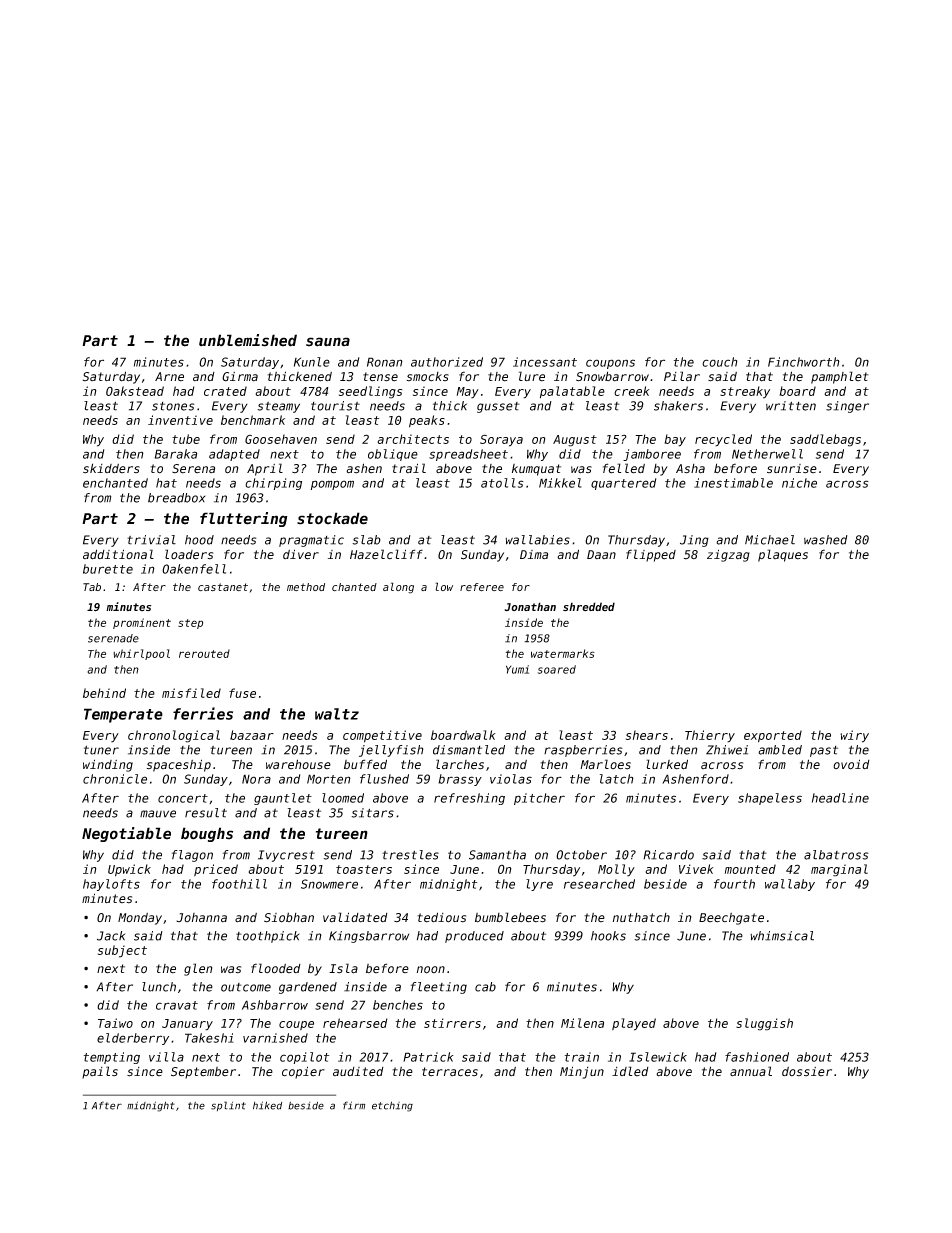 This page has width=952, height=1233. What do you see at coordinates (728, 555) in the page?
I see `zigzag` at bounding box center [728, 555].
